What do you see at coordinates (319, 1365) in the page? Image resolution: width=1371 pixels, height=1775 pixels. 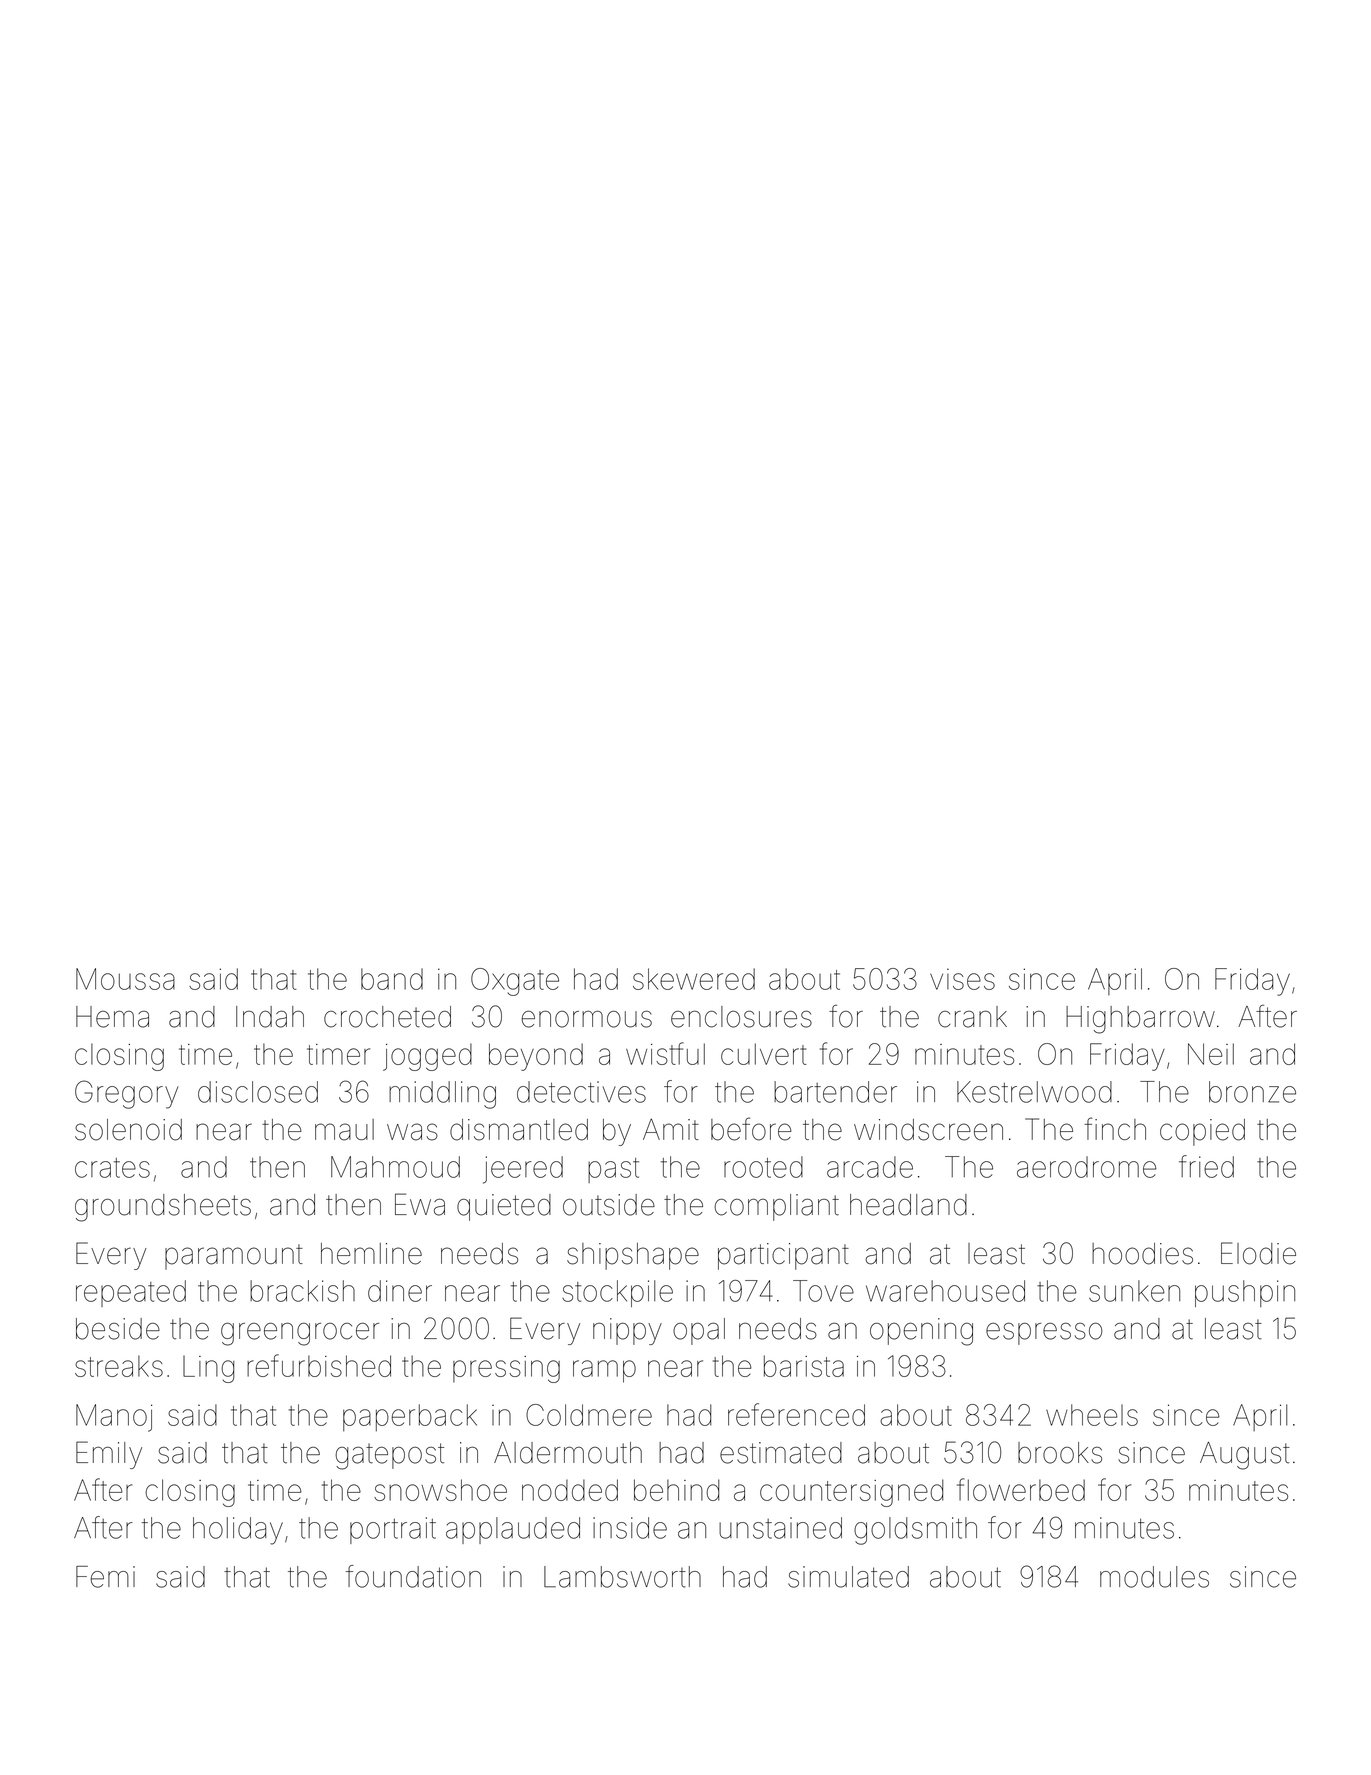 I see `refurbished` at bounding box center [319, 1365].
